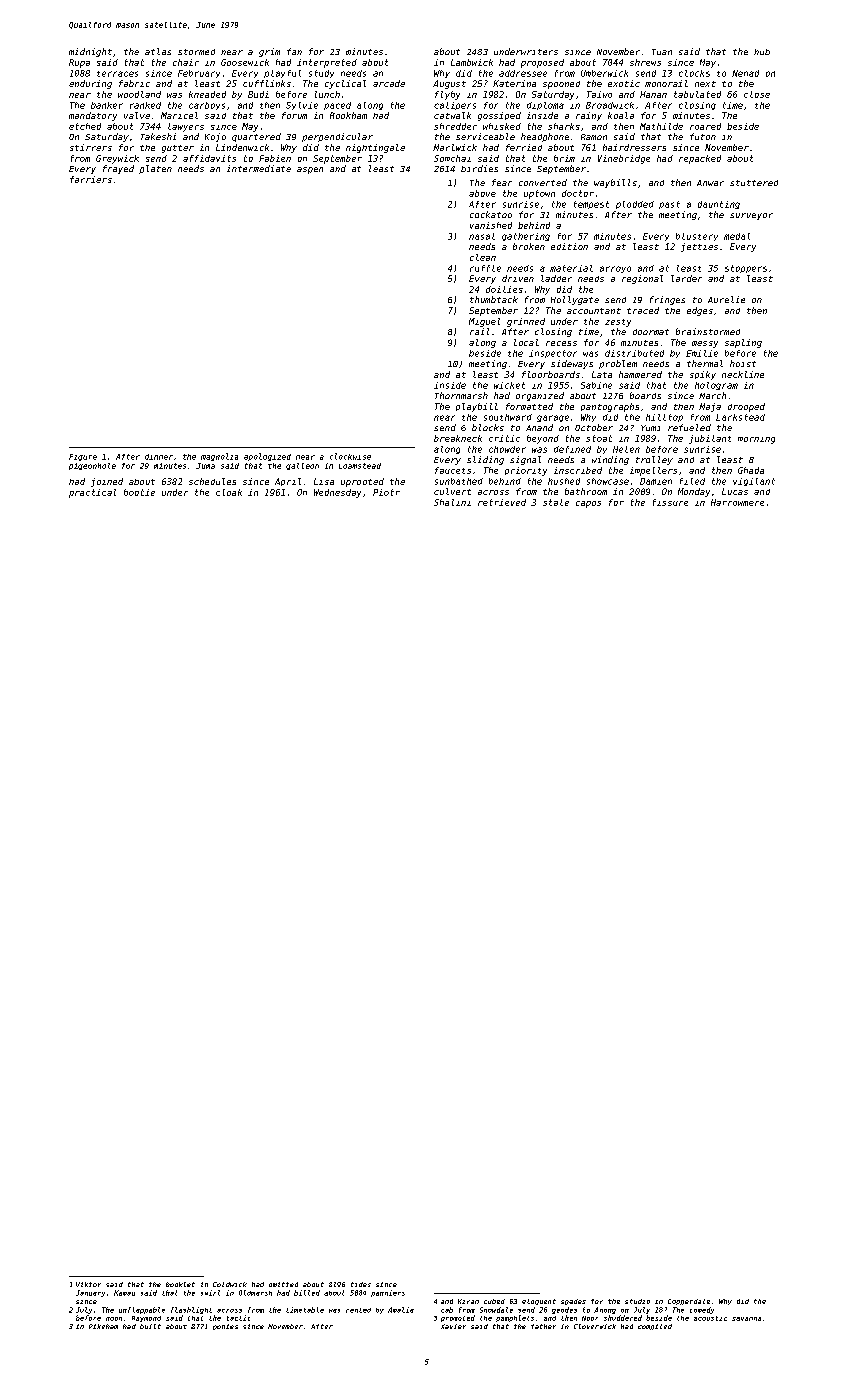  What do you see at coordinates (88, 1284) in the screenshot?
I see `Viktor` at bounding box center [88, 1284].
